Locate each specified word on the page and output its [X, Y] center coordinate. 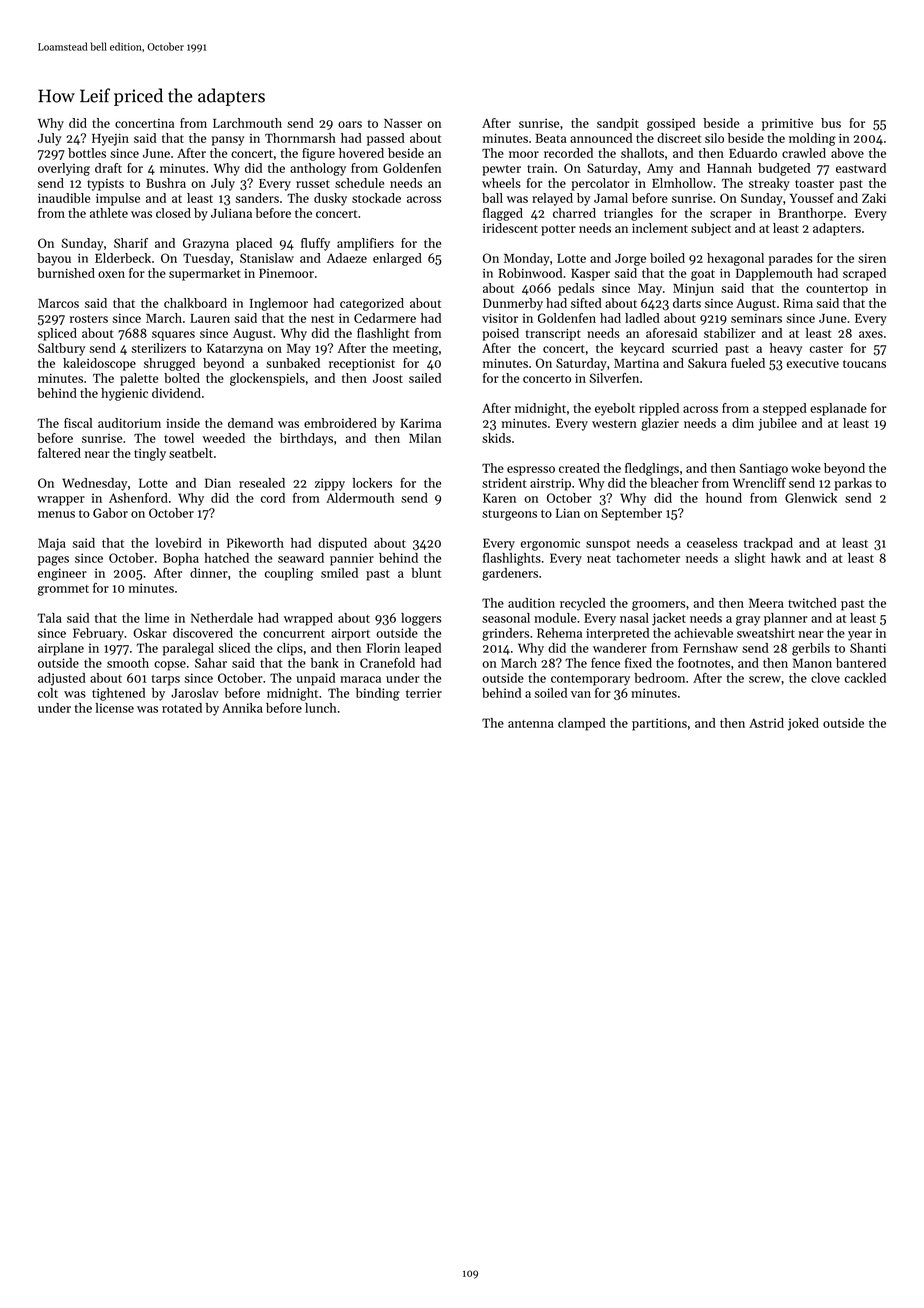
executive [813, 363]
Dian [218, 483]
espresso [531, 471]
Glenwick [811, 498]
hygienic [124, 394]
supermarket [205, 274]
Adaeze [347, 258]
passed [386, 139]
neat [599, 559]
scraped [864, 274]
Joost [388, 378]
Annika [242, 708]
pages [53, 561]
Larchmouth [247, 123]
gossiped [671, 124]
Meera [766, 603]
